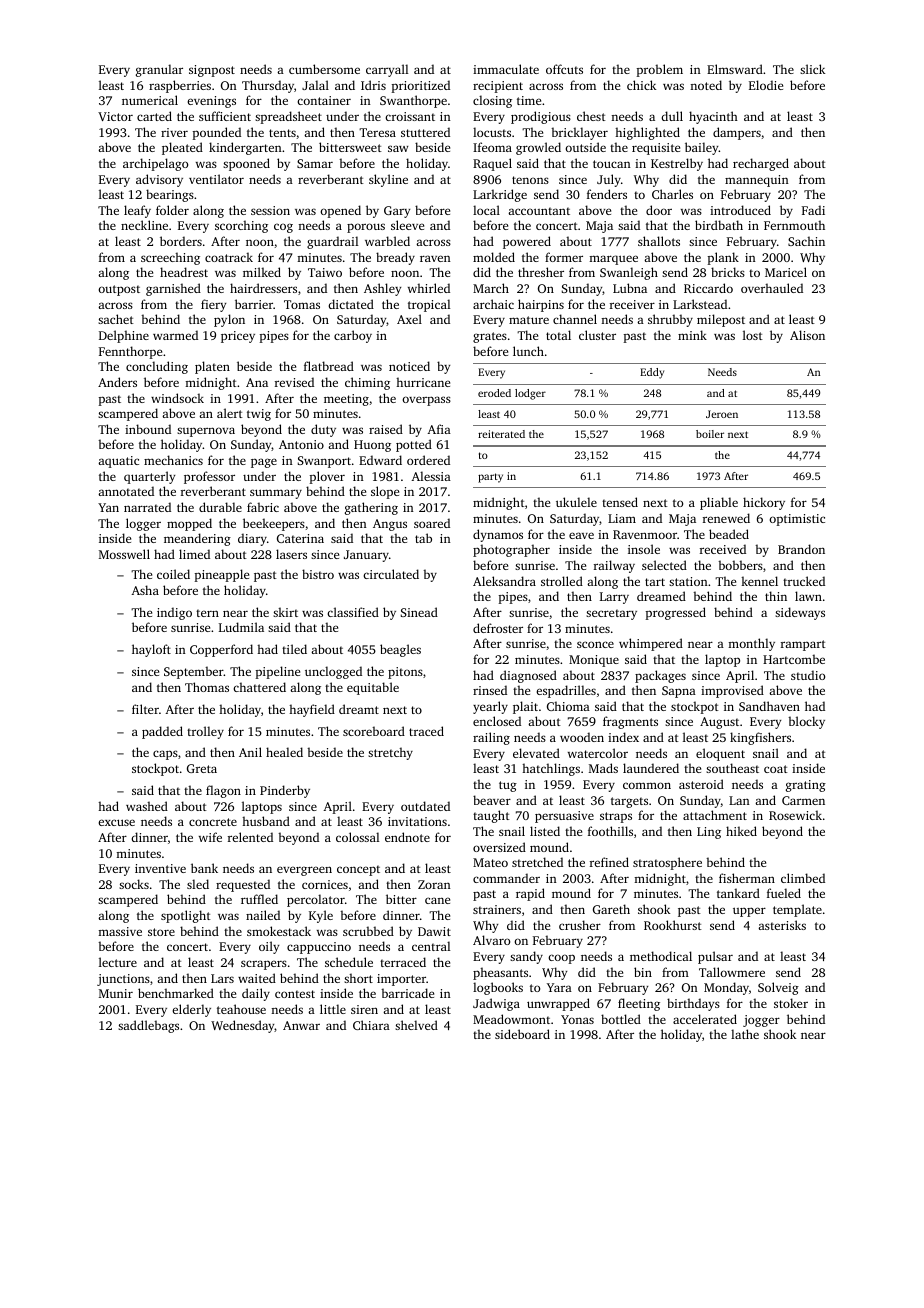 The height and width of the document is (1308, 924). I want to click on carryall, so click(387, 70).
